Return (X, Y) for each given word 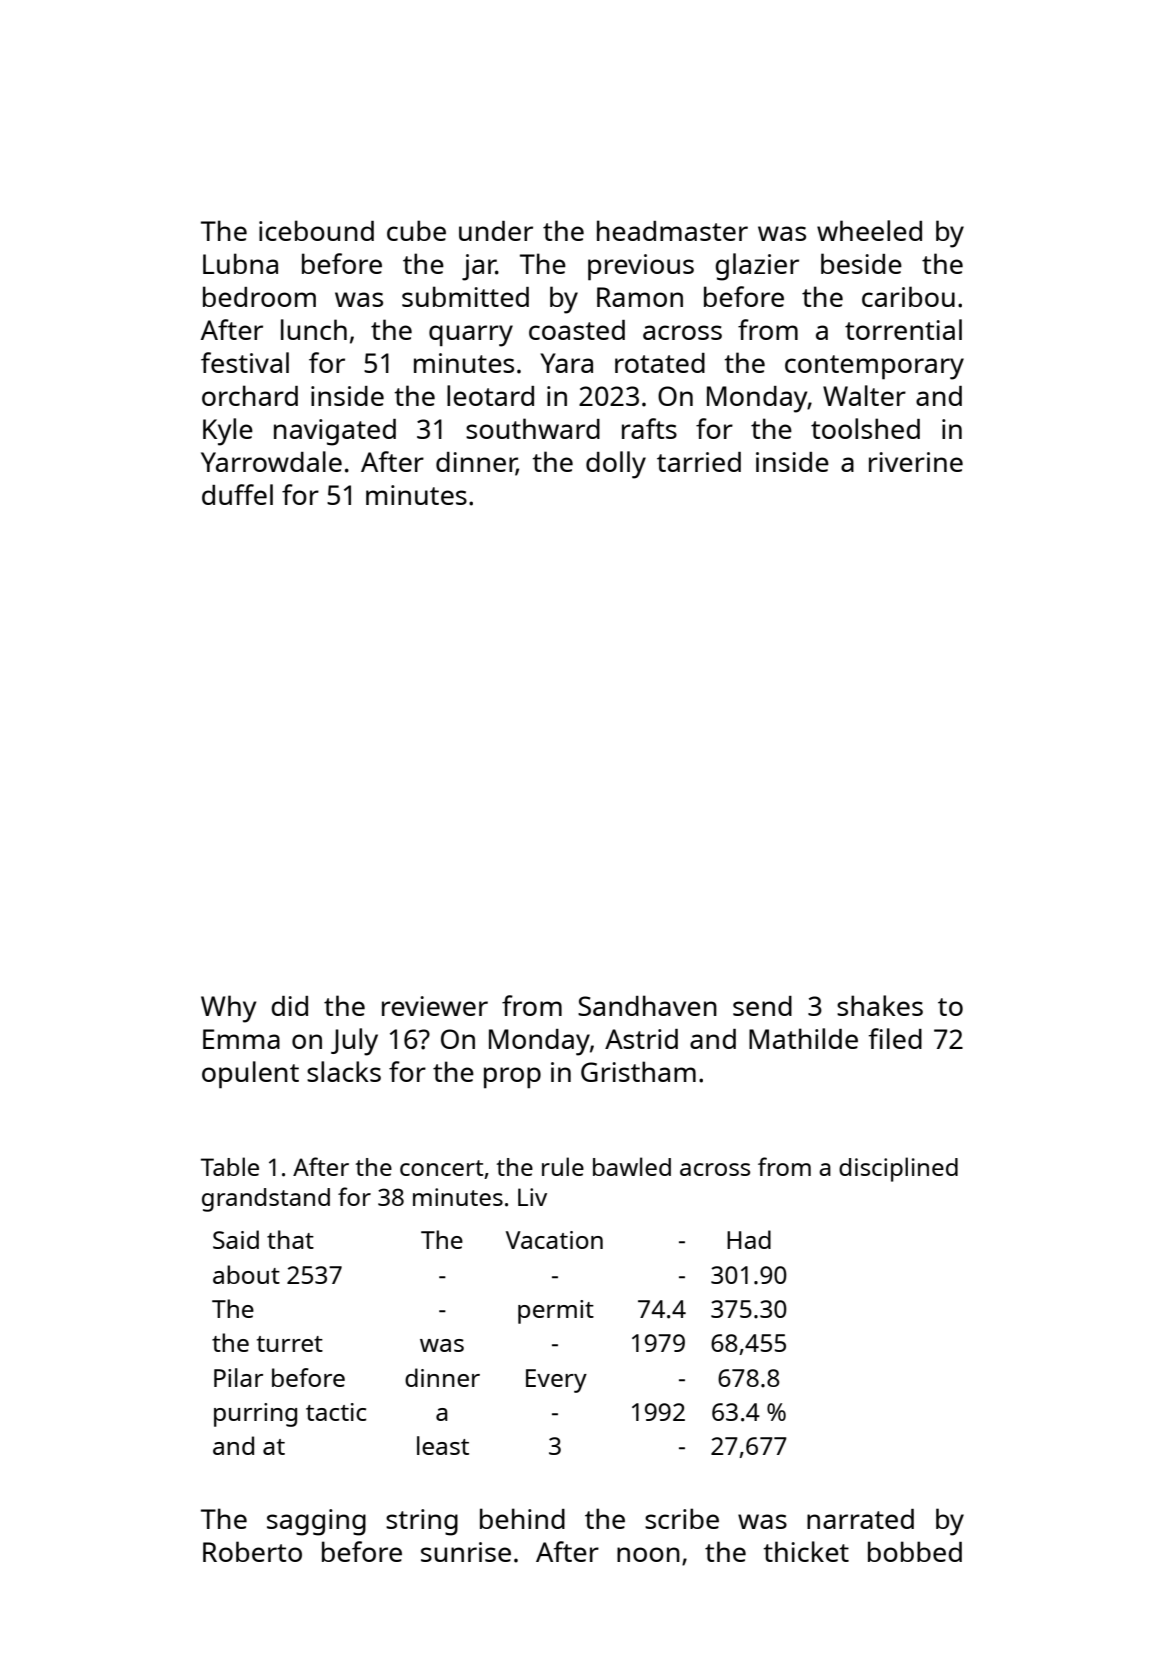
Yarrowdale (271, 461)
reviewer (435, 1006)
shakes (880, 1005)
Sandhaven (647, 1005)
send (762, 1006)
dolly (616, 465)
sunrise (466, 1552)
